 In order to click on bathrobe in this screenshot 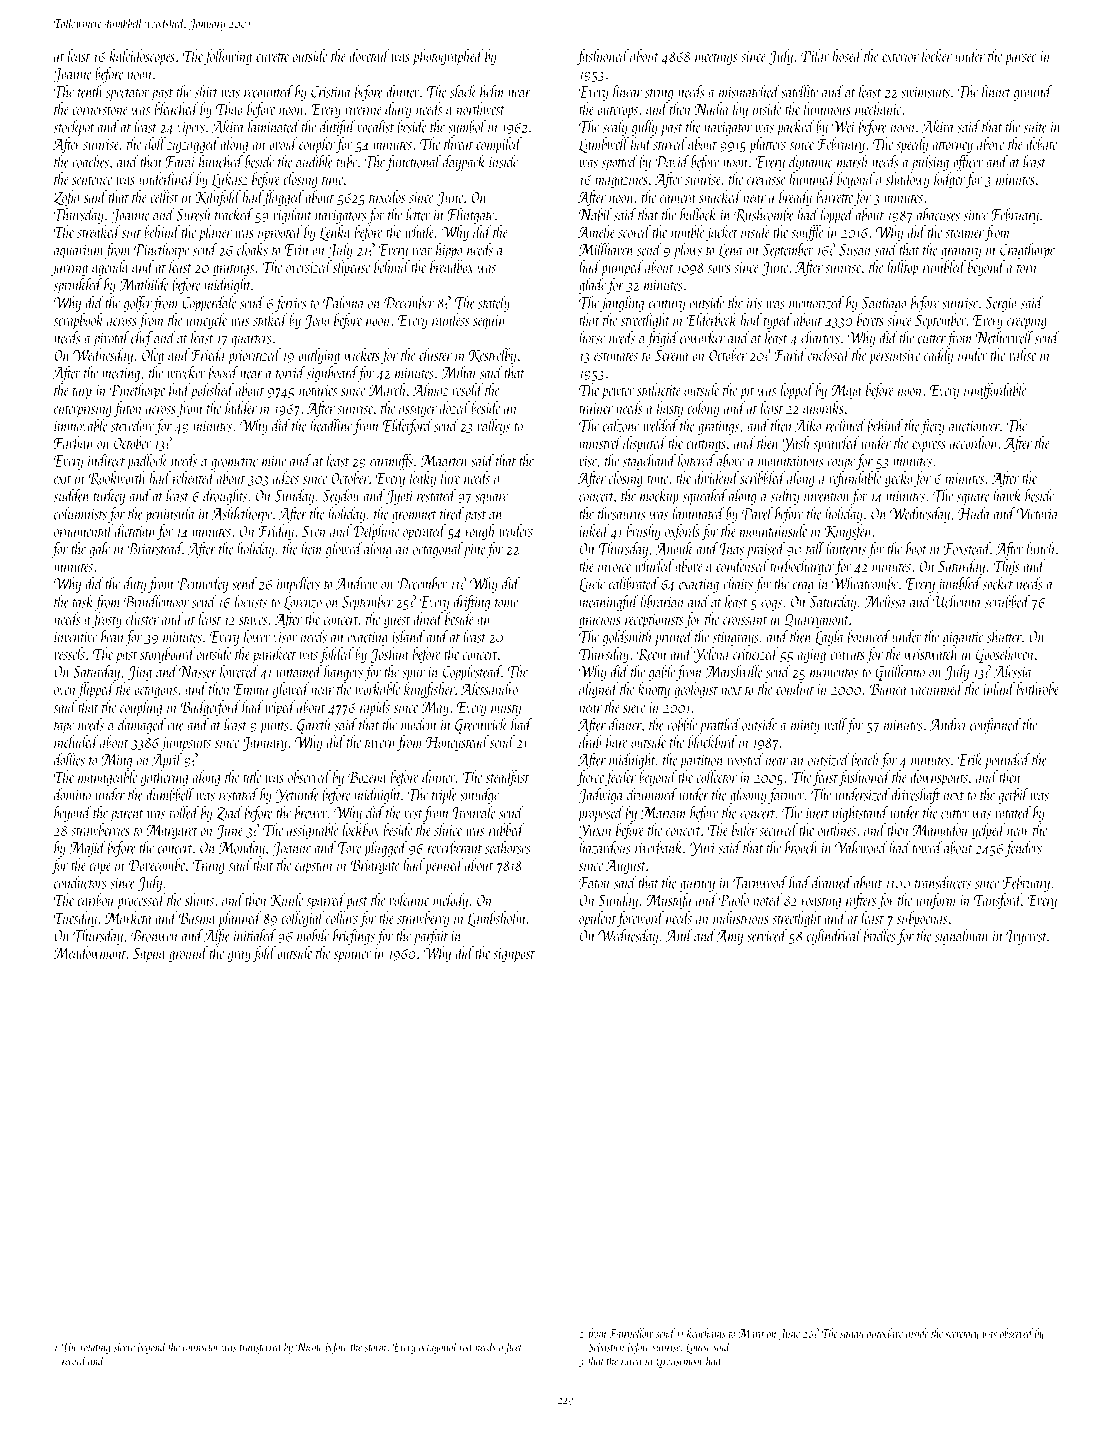, I will do `click(1038, 688)`.
